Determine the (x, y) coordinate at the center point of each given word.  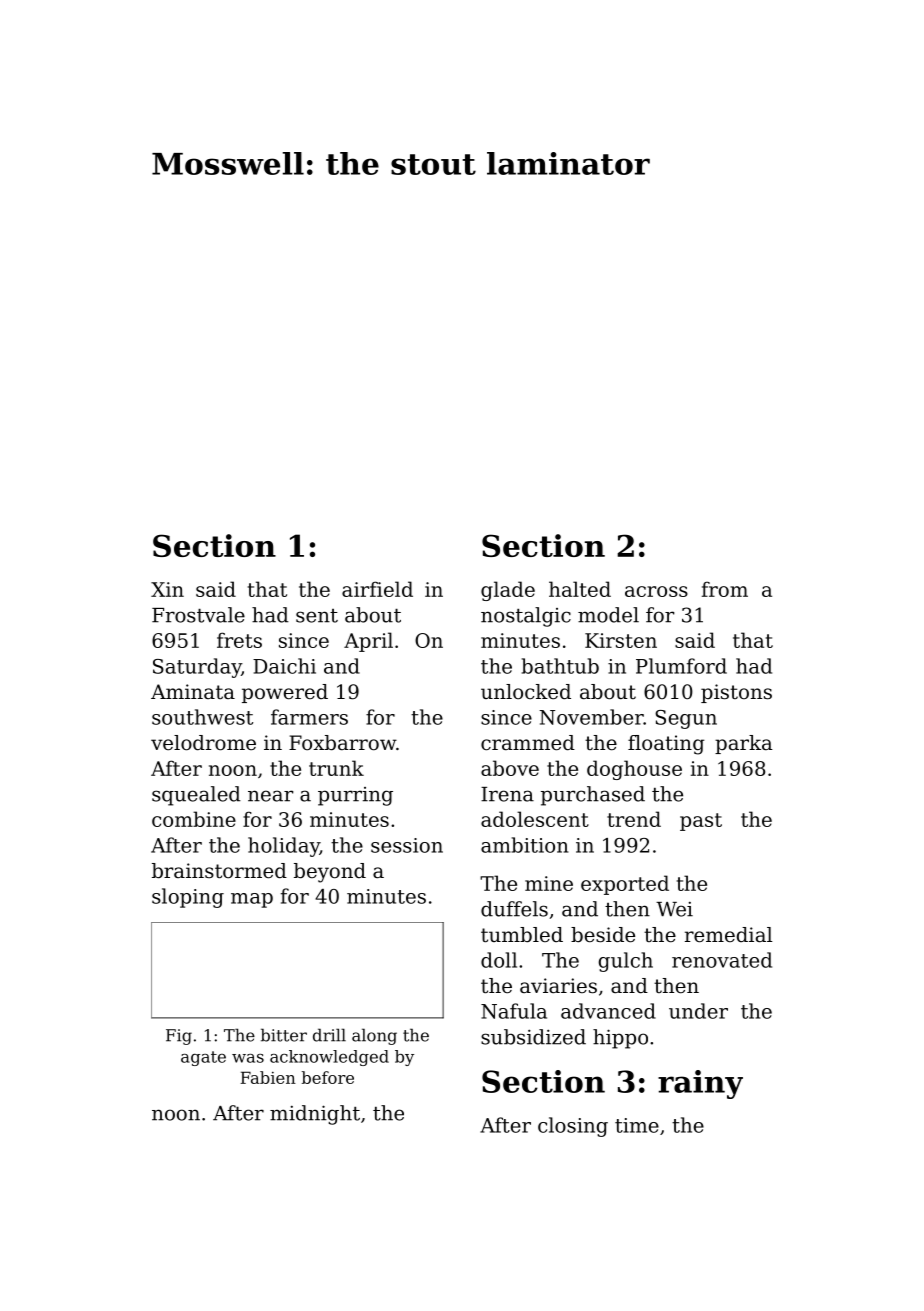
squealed (196, 796)
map (252, 900)
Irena (507, 794)
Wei (674, 909)
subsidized (533, 1037)
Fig (179, 1037)
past (701, 822)
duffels (514, 909)
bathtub (560, 666)
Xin (167, 589)
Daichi (284, 666)
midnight (315, 1115)
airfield (377, 589)
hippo (620, 1039)
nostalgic (526, 617)
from (725, 589)
